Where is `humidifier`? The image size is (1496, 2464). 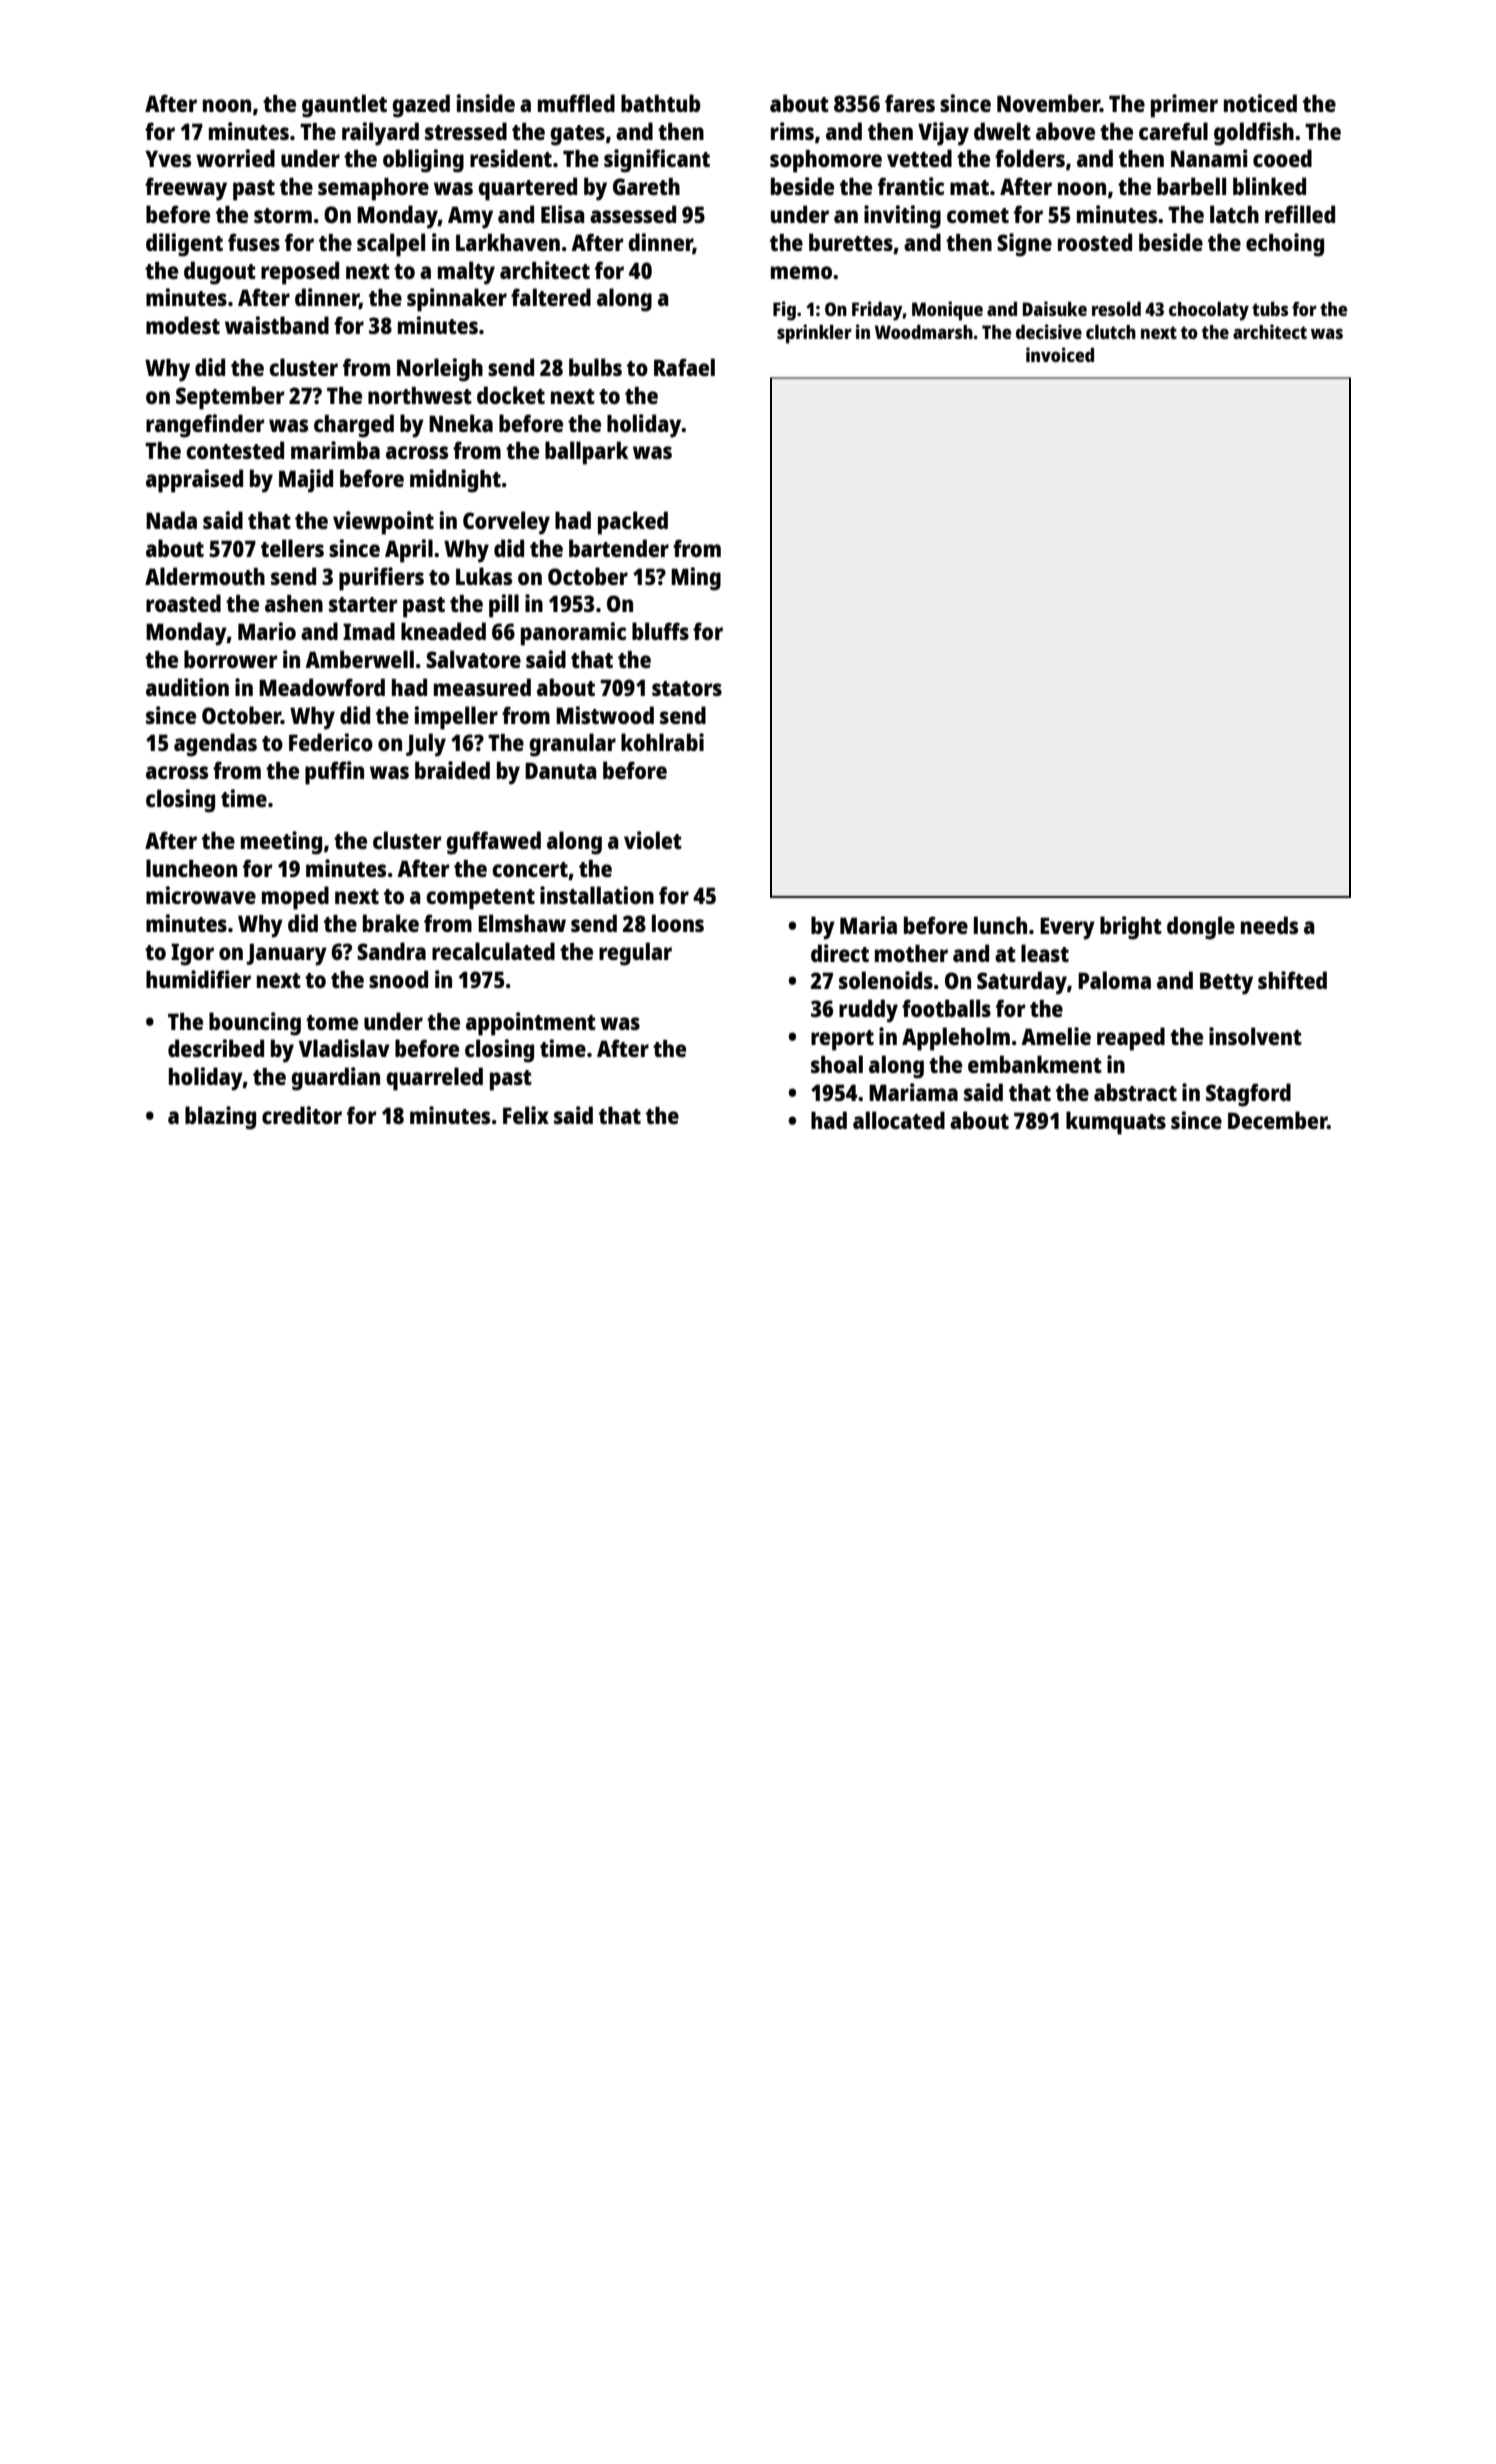
humidifier is located at coordinates (198, 979).
